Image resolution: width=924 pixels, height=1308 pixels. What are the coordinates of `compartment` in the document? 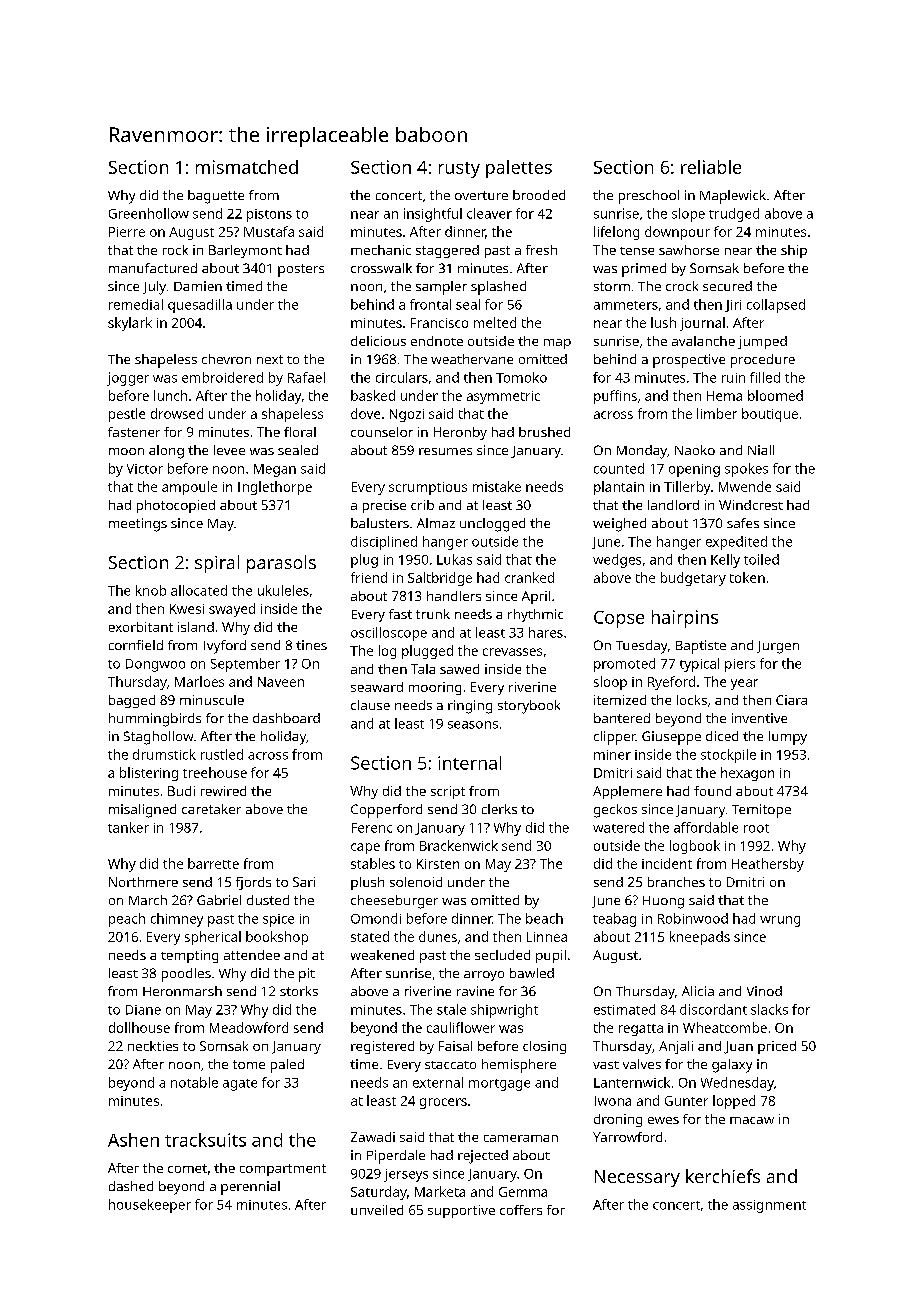 It's located at (283, 1170).
